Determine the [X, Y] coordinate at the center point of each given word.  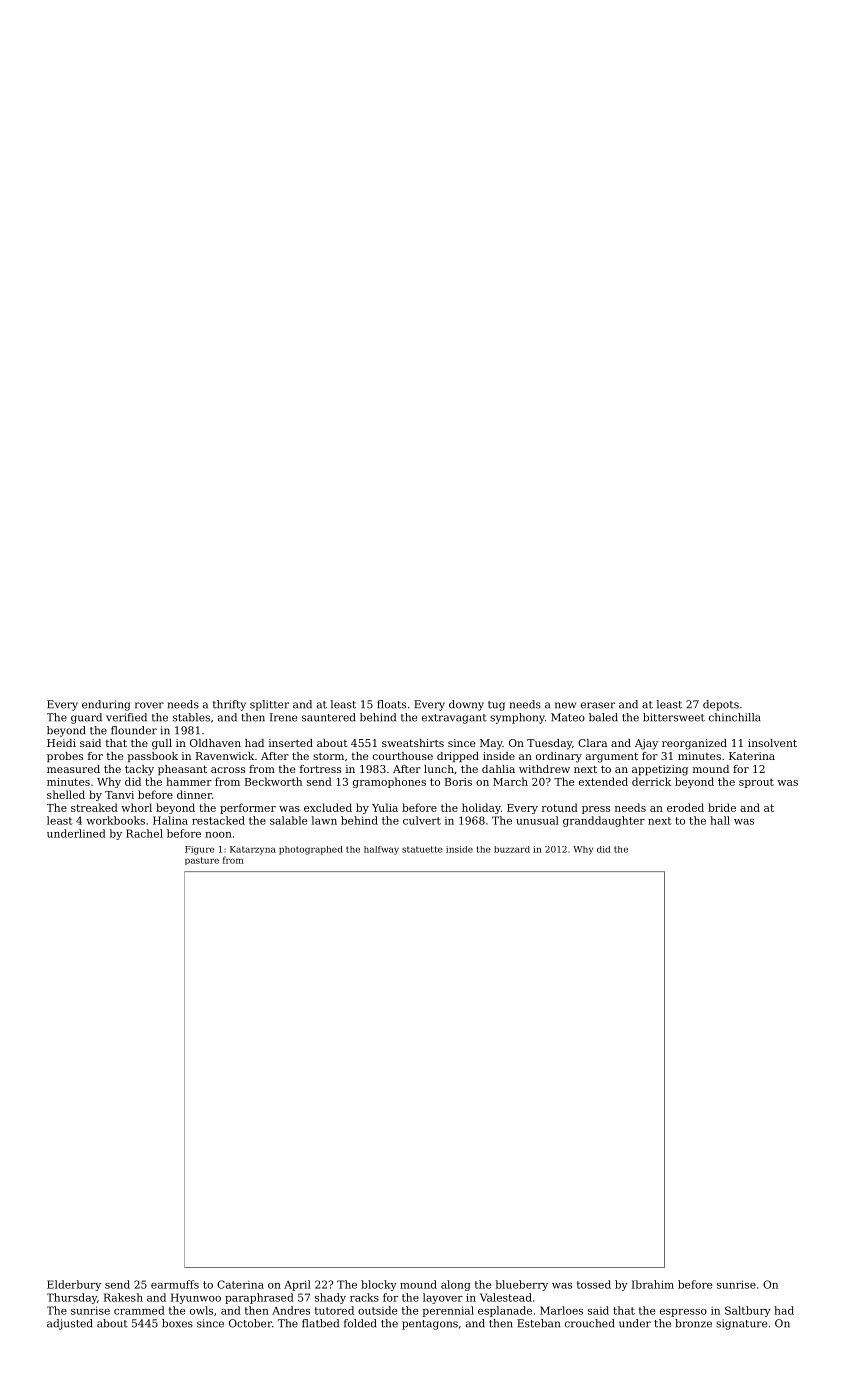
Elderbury [74, 1285]
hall [720, 820]
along [456, 1285]
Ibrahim [653, 1284]
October [250, 1323]
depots [721, 705]
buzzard [512, 849]
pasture [202, 861]
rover [149, 705]
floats [391, 704]
